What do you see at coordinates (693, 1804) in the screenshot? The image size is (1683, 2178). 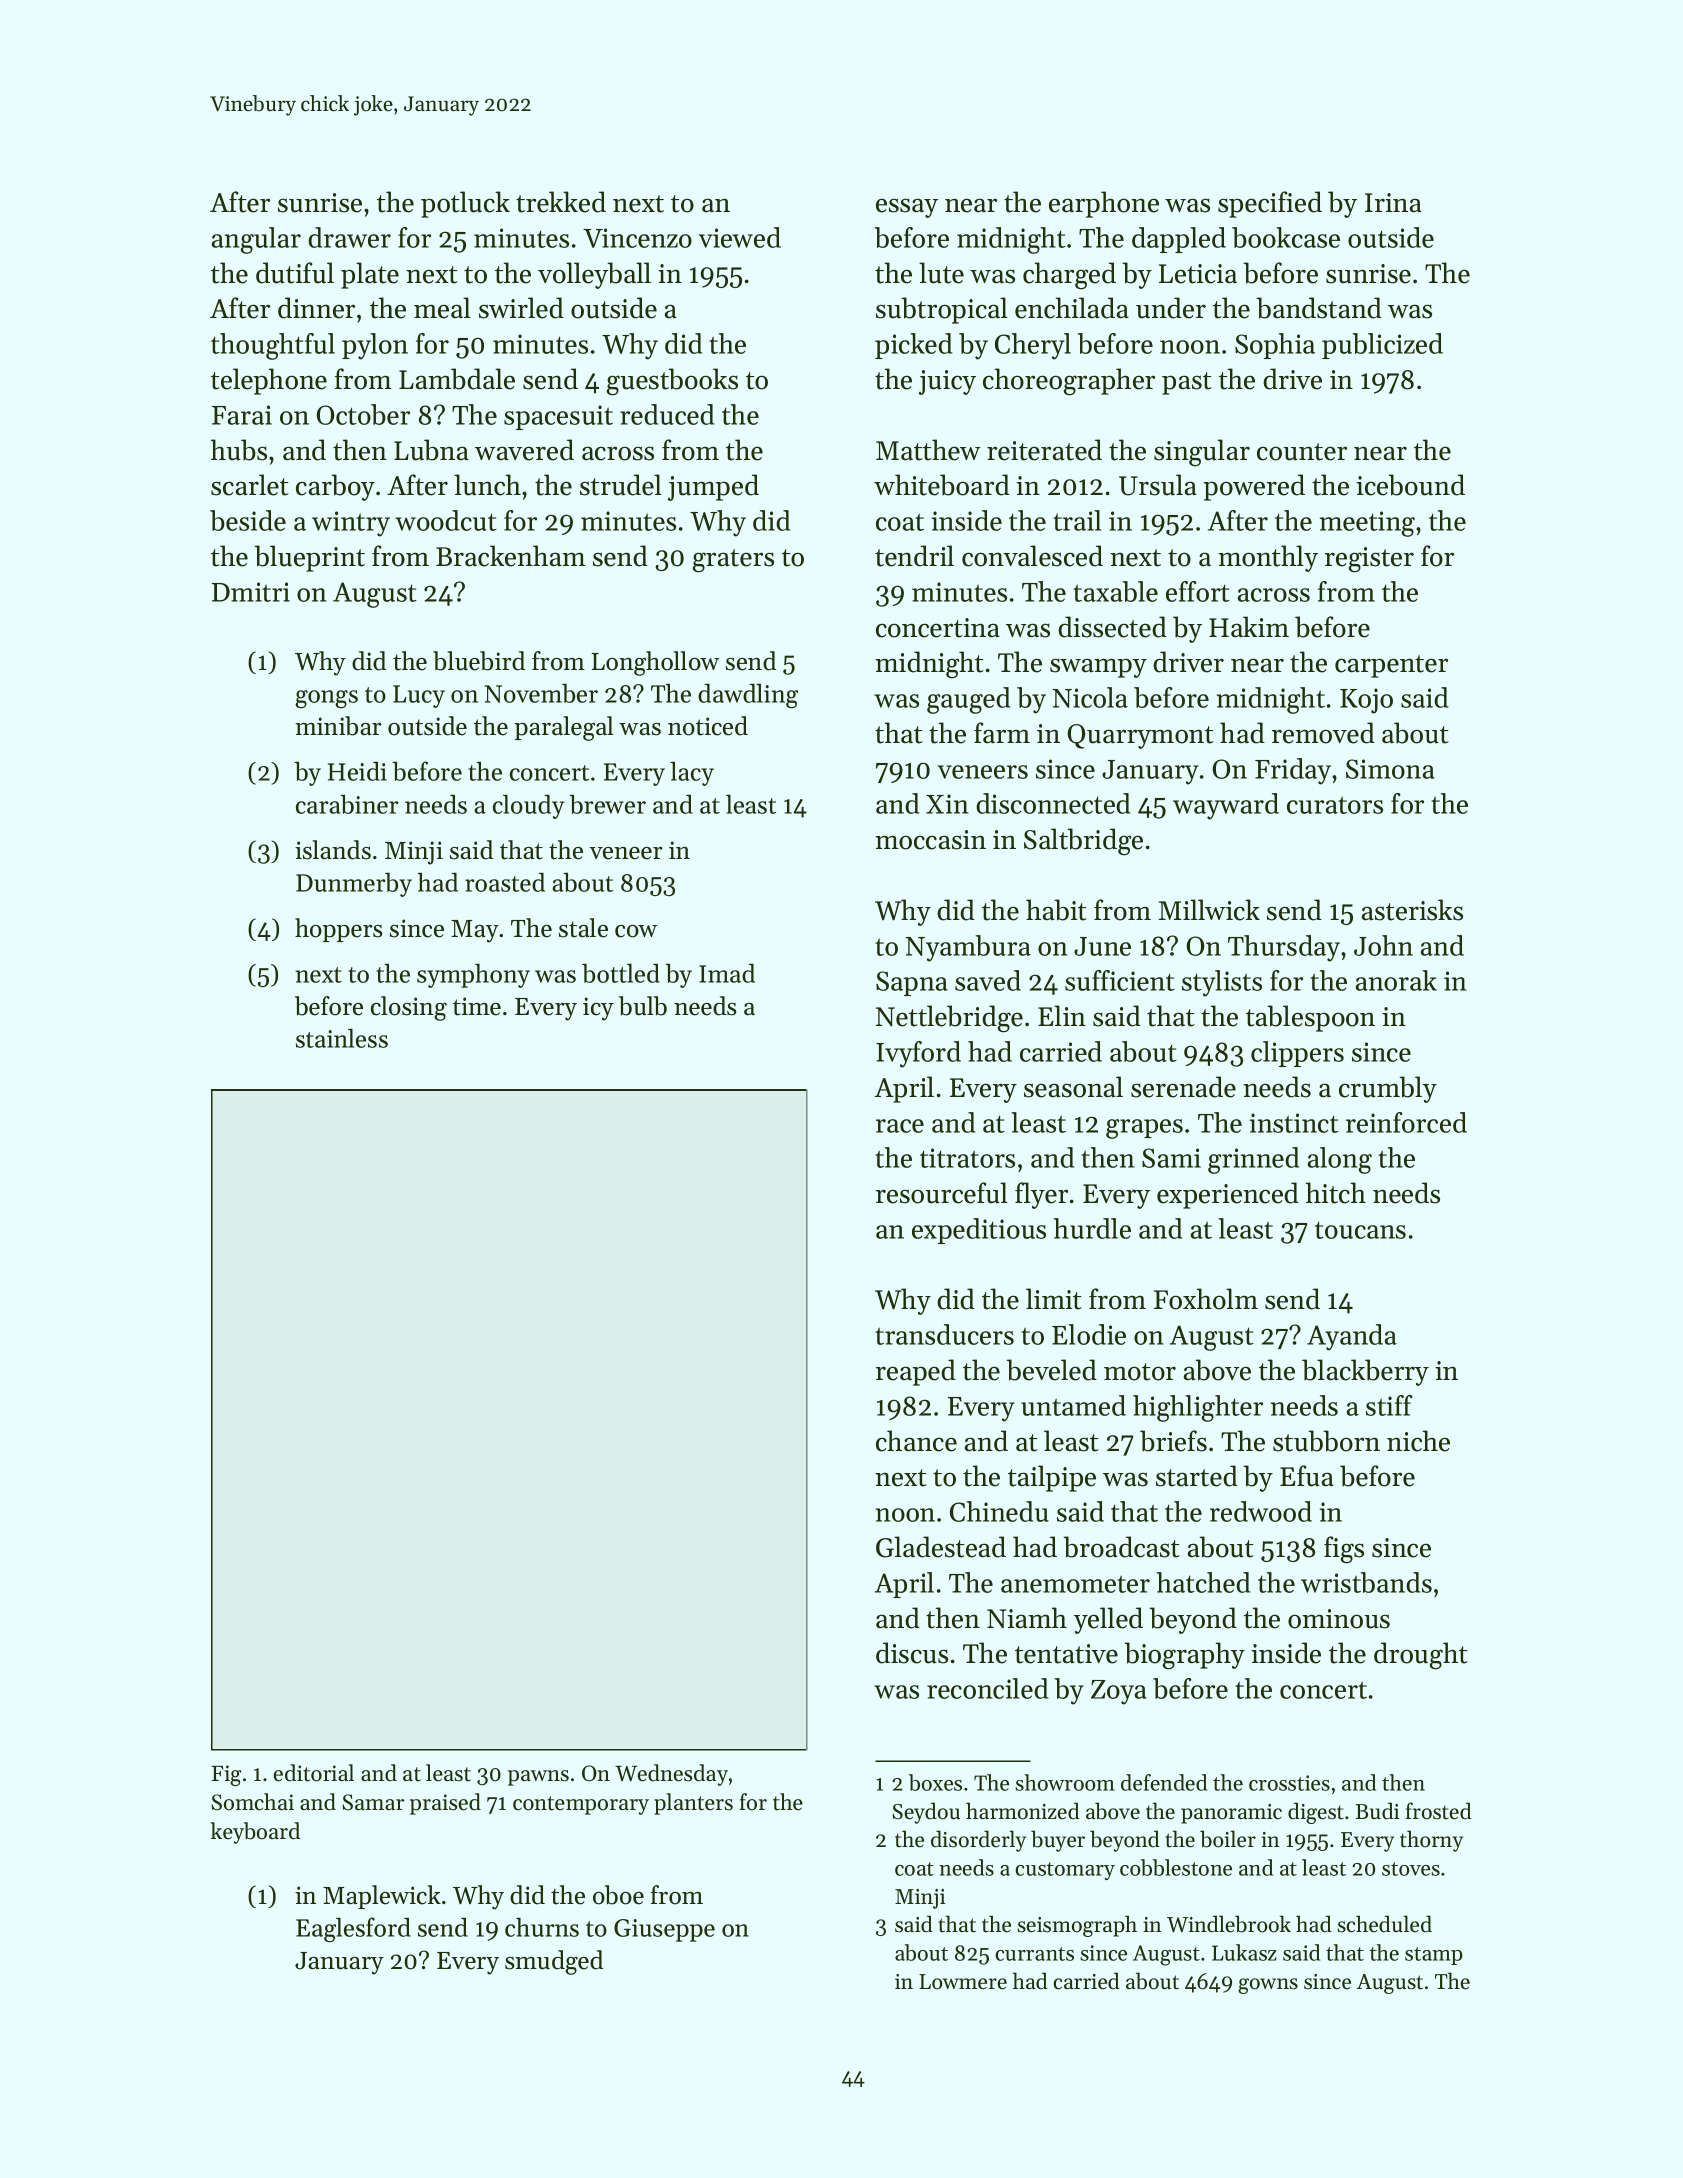 I see `planters` at bounding box center [693, 1804].
